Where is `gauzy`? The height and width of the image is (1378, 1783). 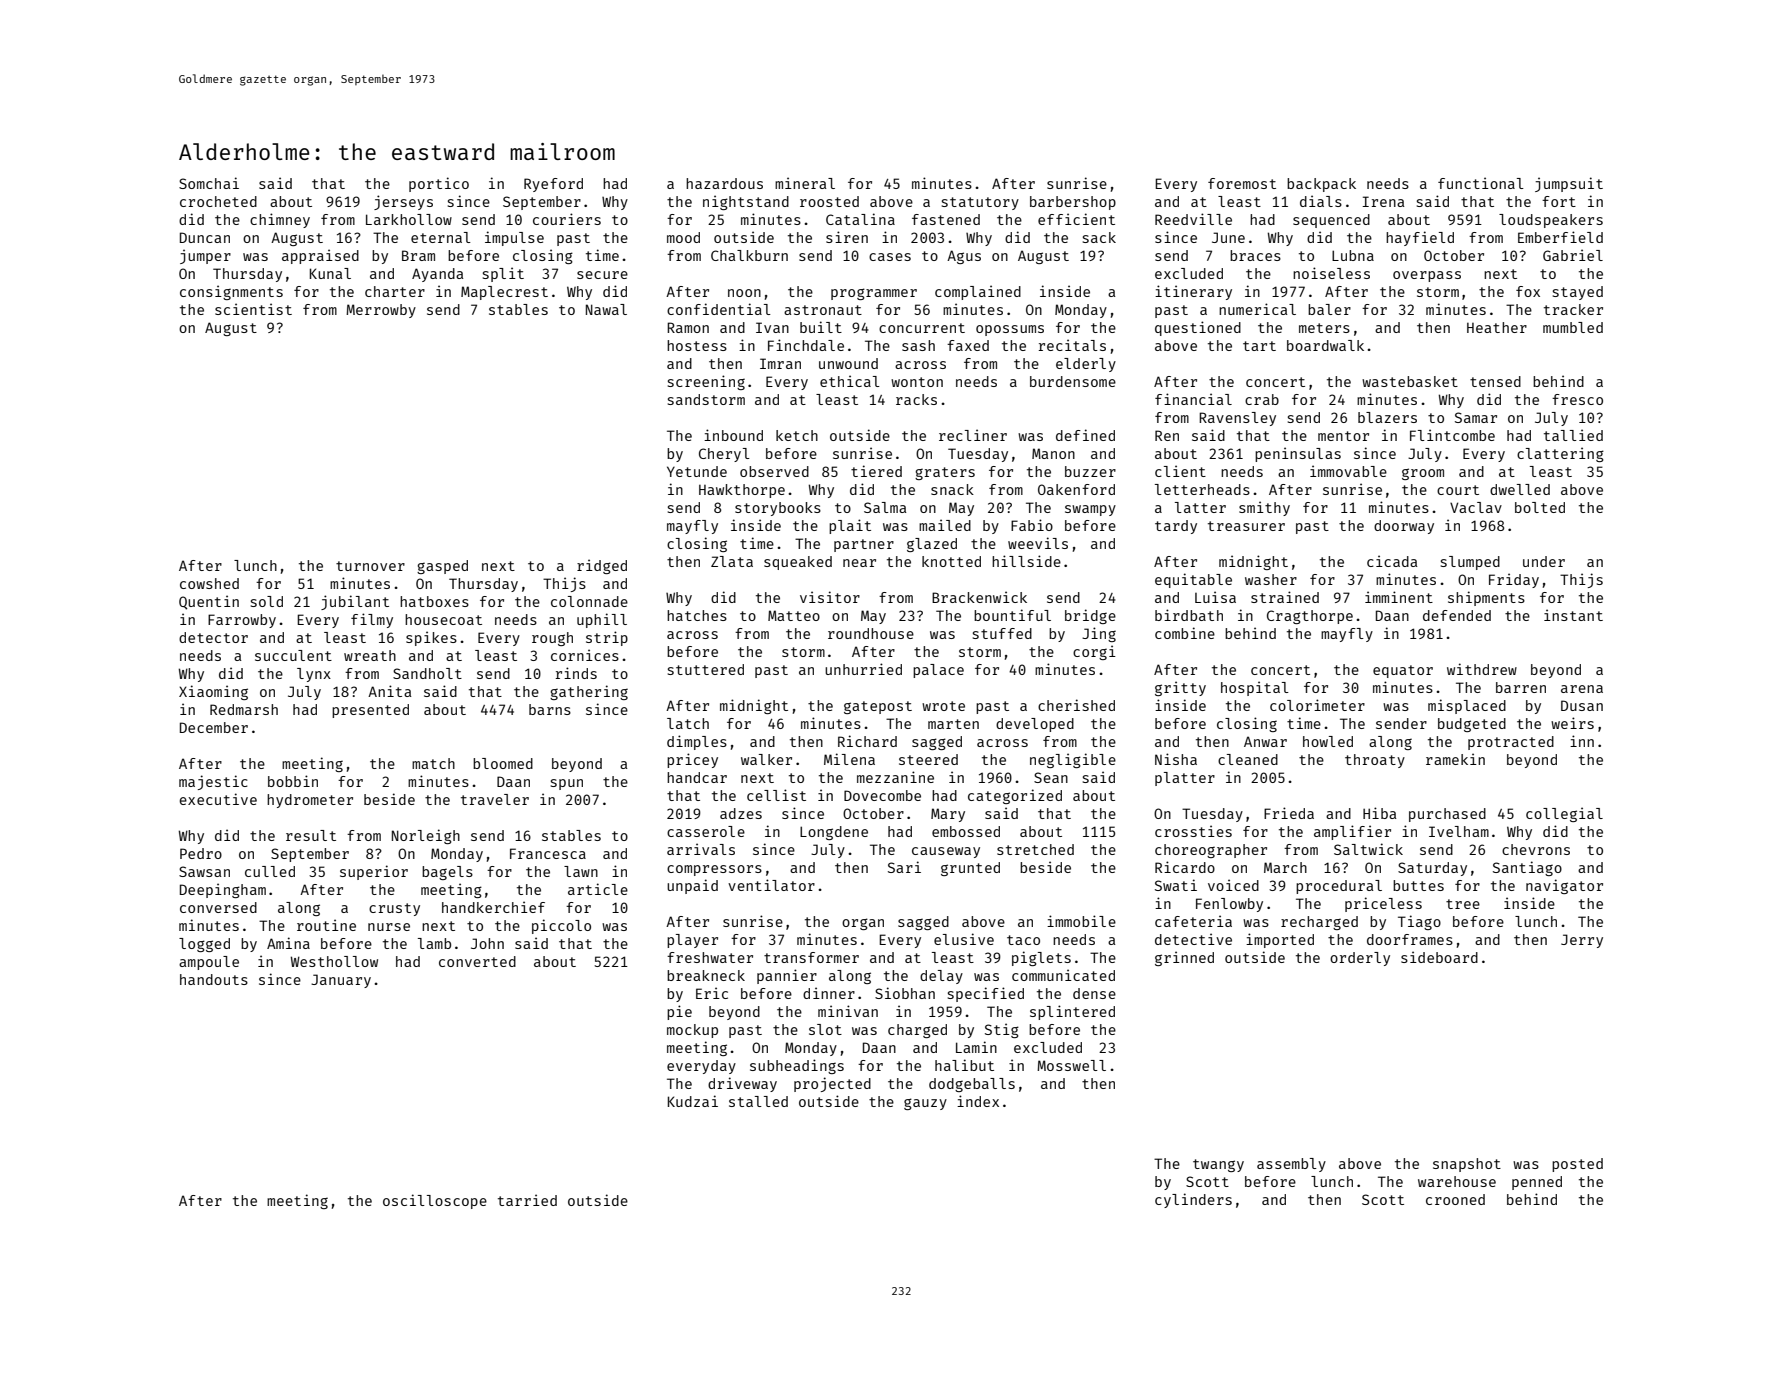
gauzy is located at coordinates (925, 1104).
